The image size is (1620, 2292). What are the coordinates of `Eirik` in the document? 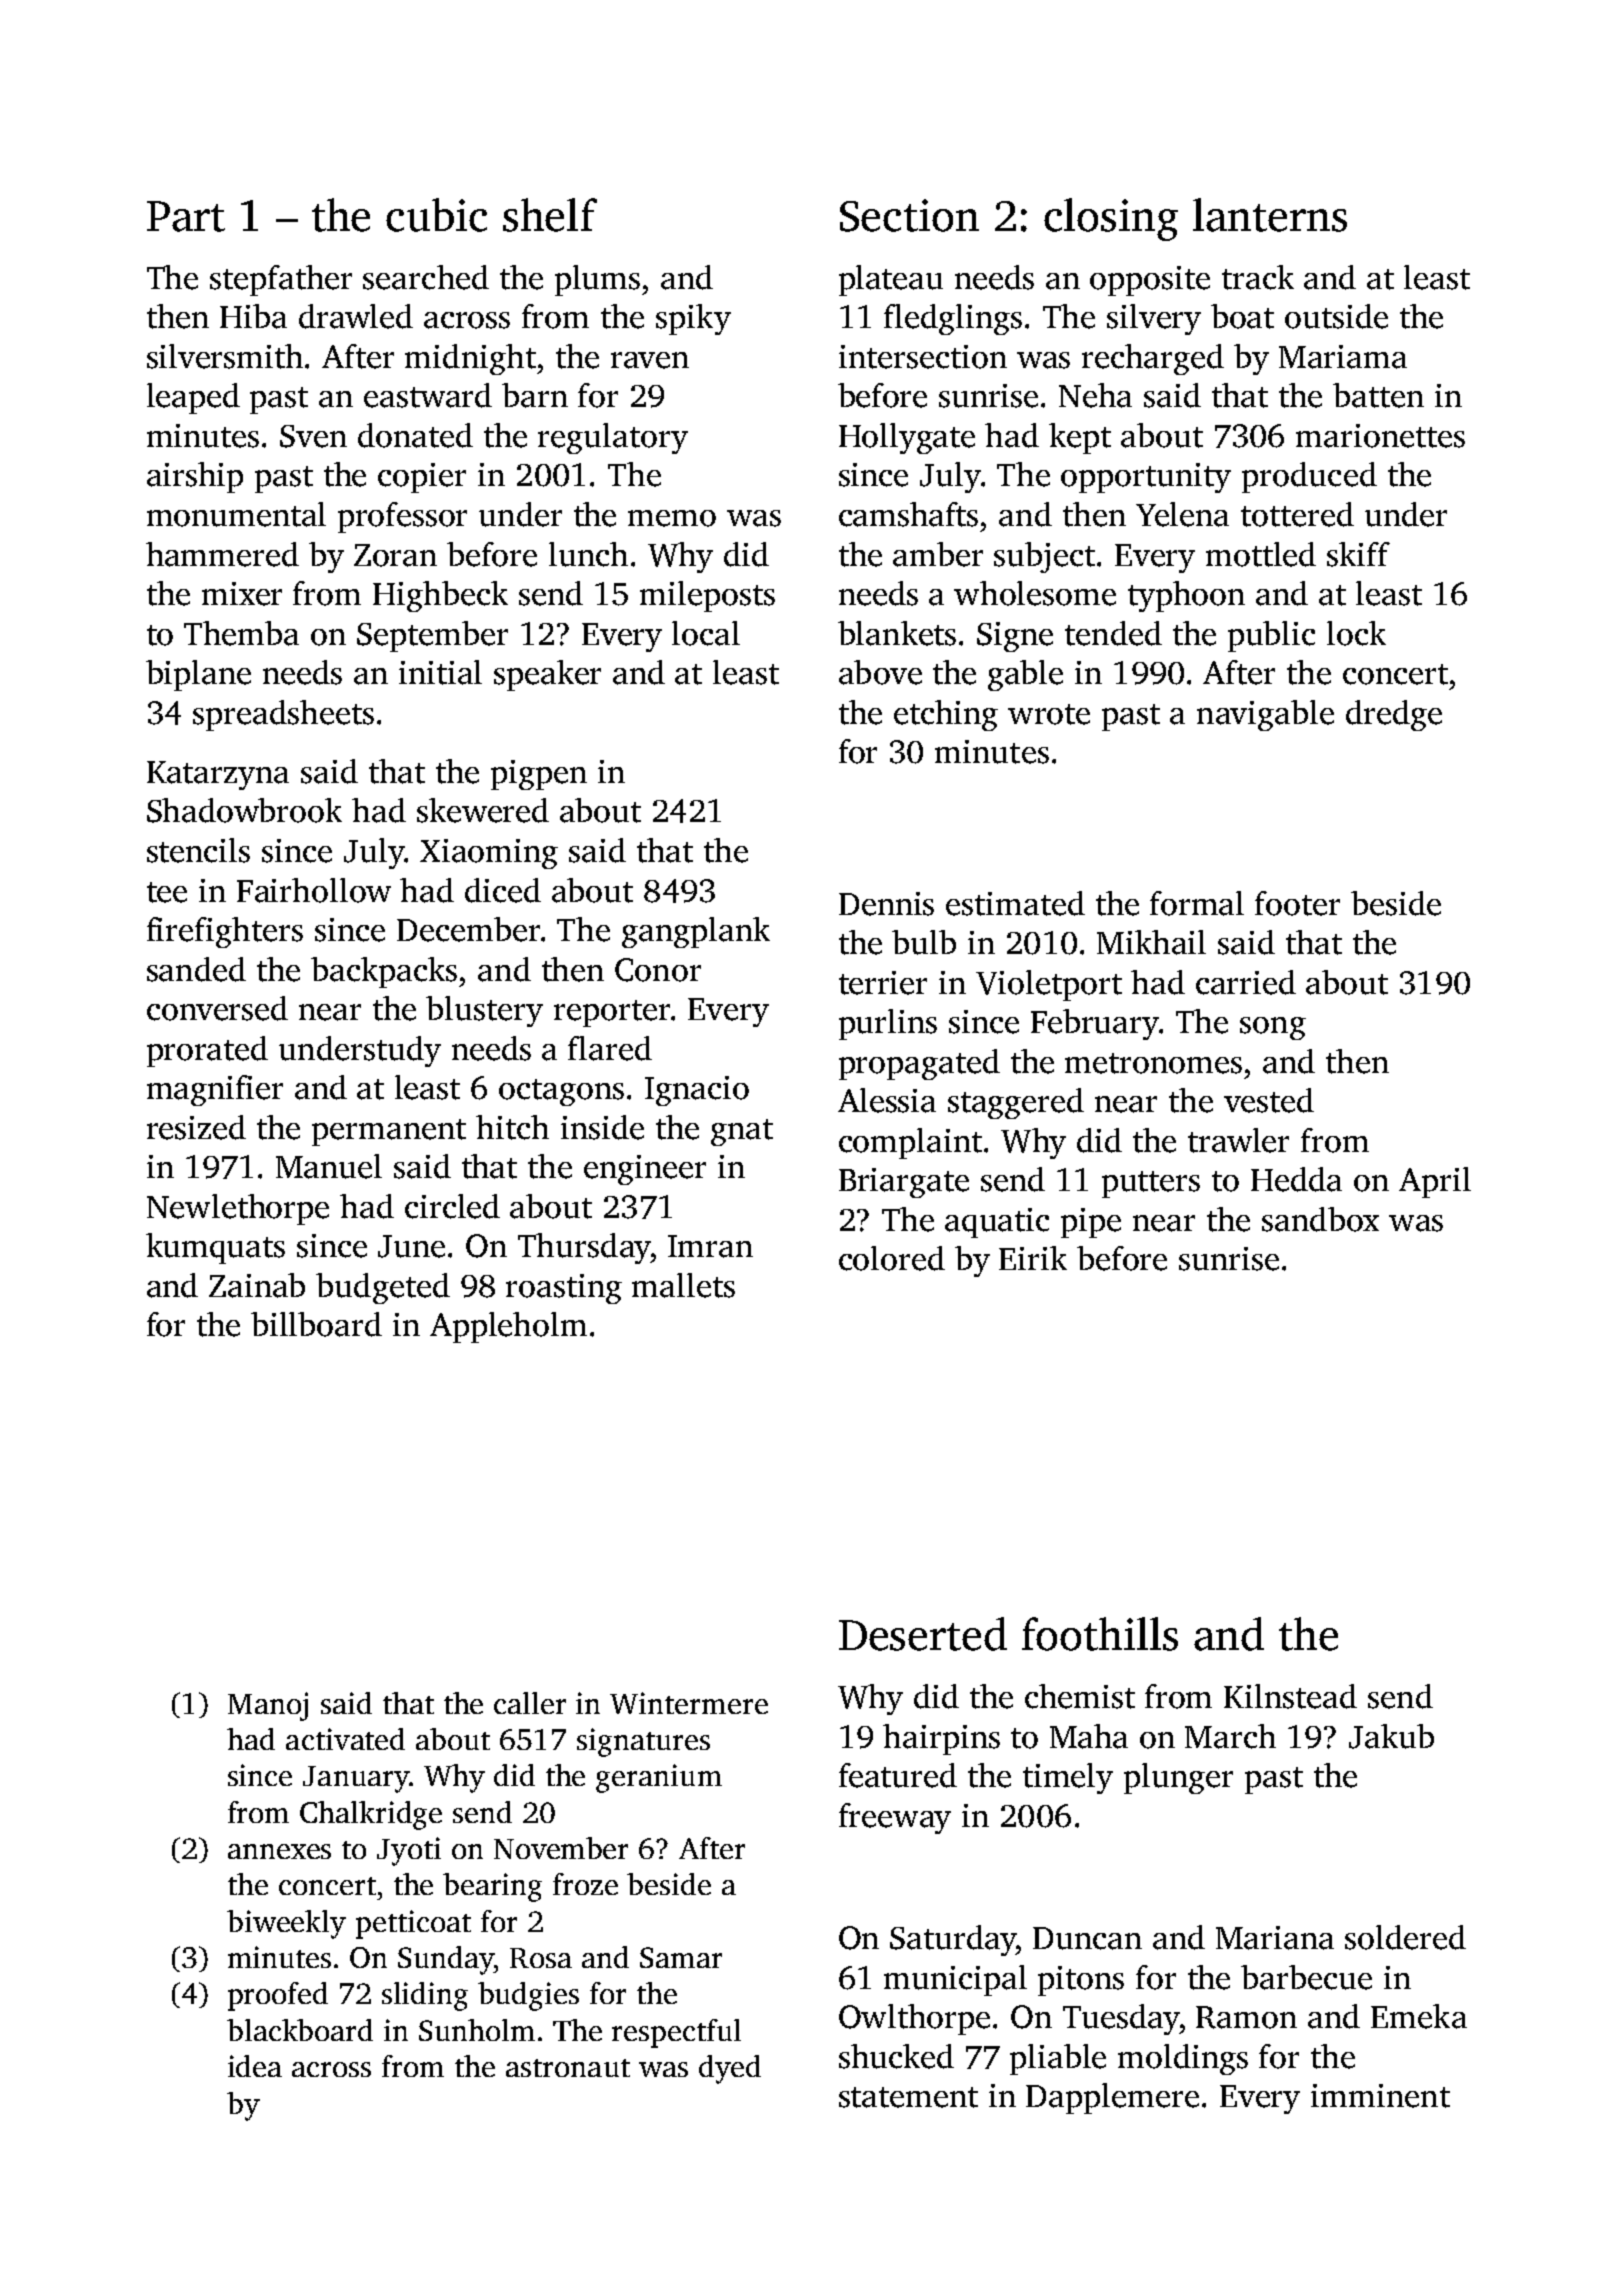 It's located at (1033, 1258).
